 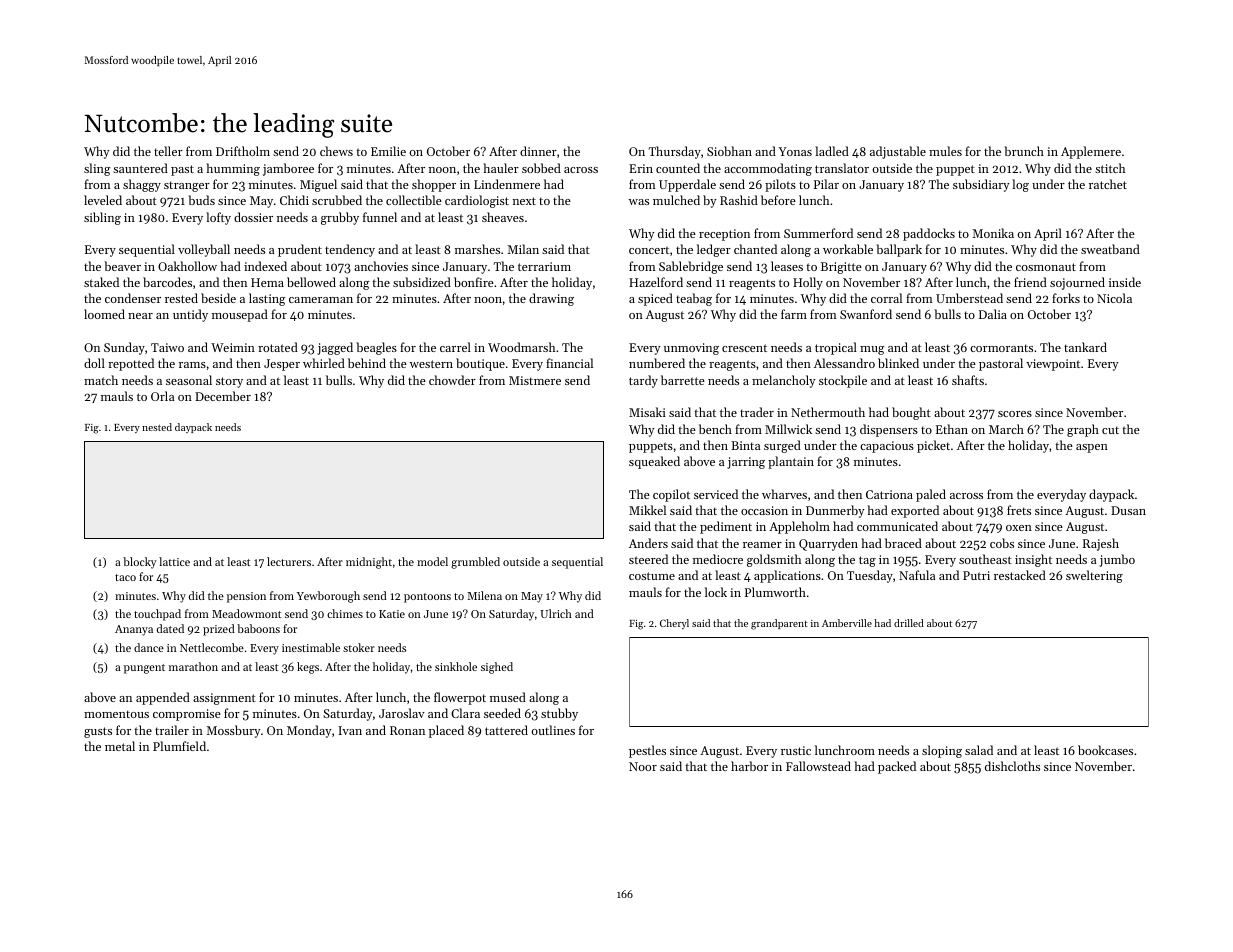 I want to click on drilled, so click(x=909, y=623).
